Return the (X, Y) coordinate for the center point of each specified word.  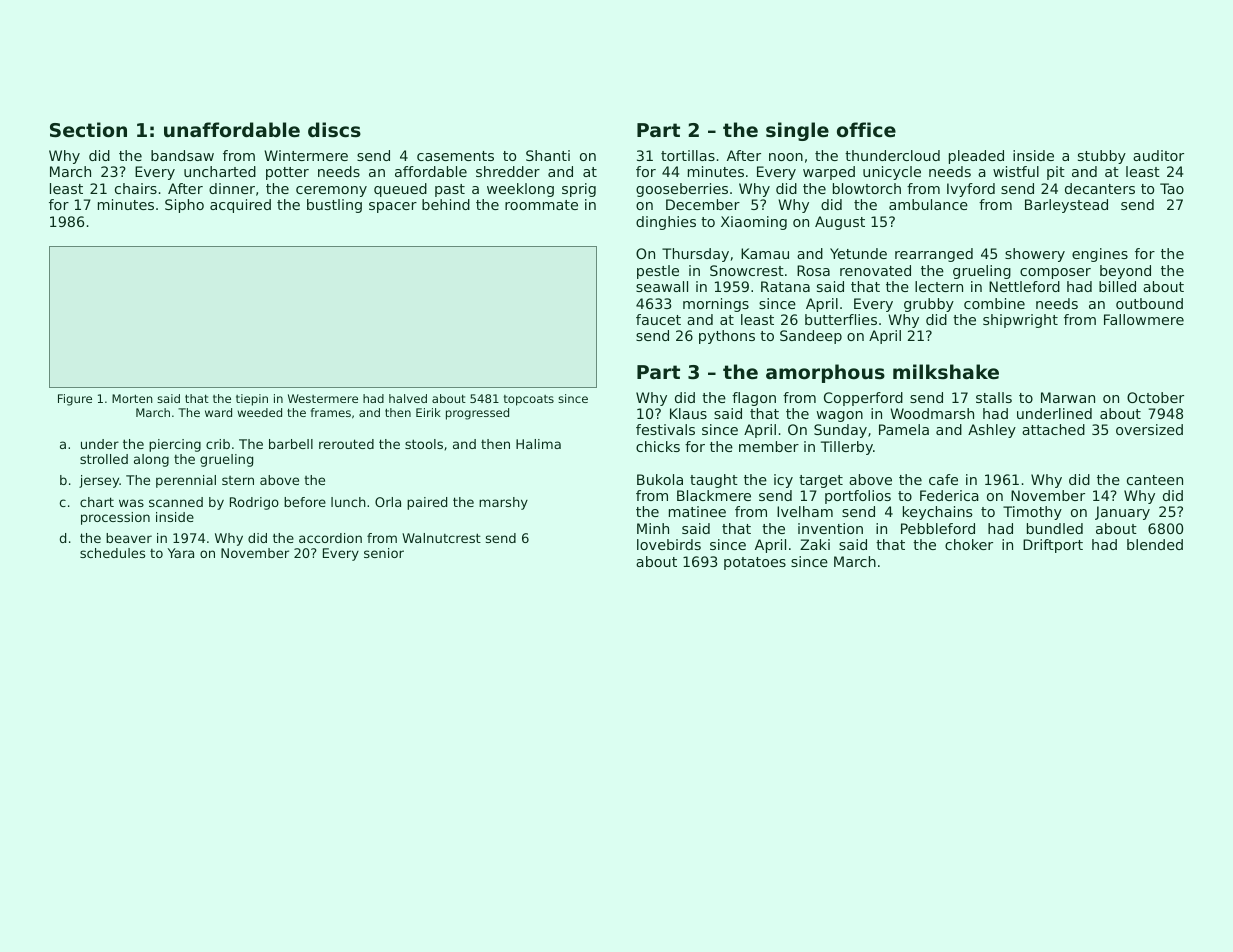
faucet (658, 319)
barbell (291, 444)
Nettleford (1024, 286)
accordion (330, 538)
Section (88, 130)
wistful (1016, 171)
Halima (538, 444)
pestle (658, 272)
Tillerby (847, 448)
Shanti (548, 155)
